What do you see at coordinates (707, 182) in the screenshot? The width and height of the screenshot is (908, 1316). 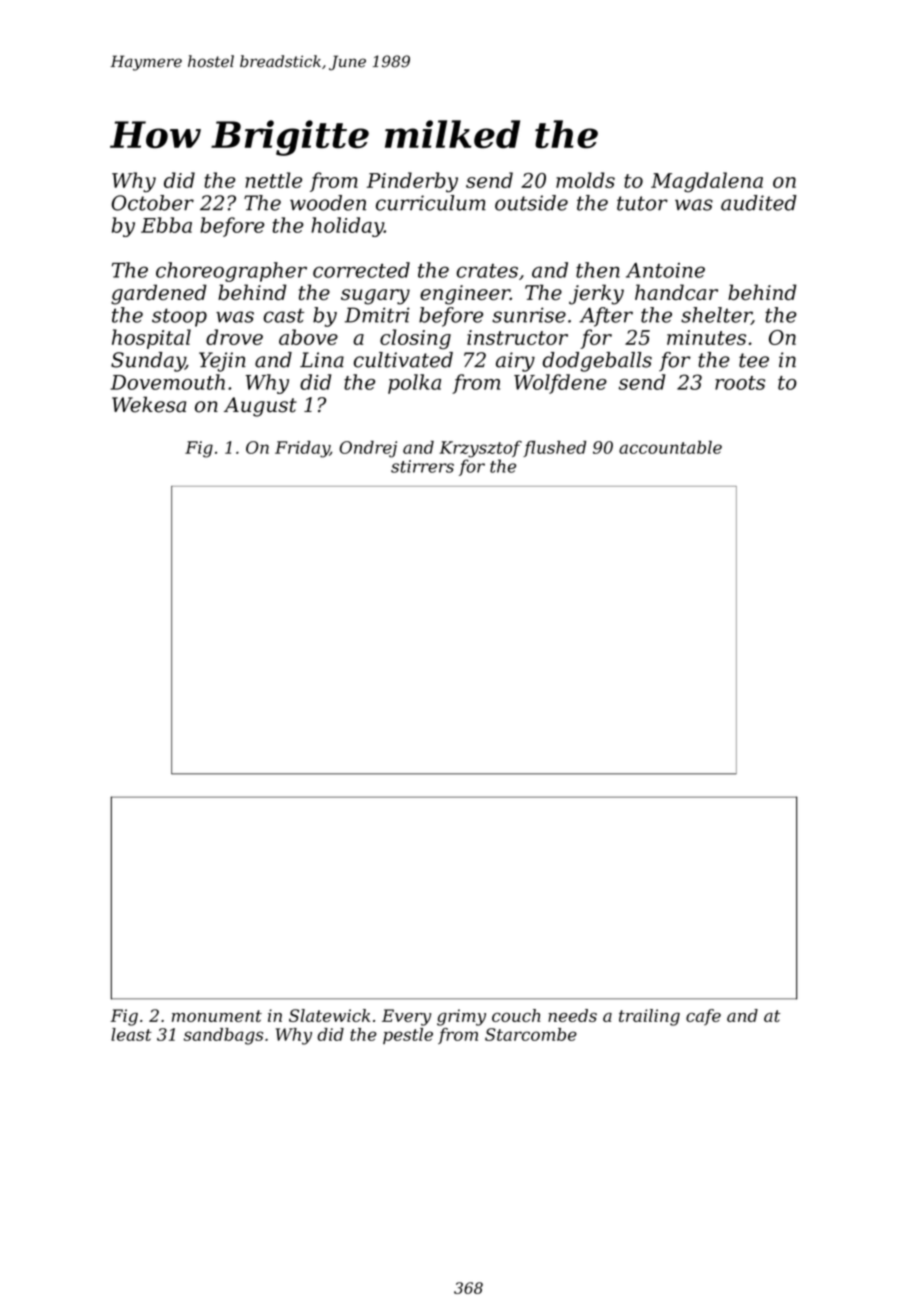 I see `Magdalena` at bounding box center [707, 182].
